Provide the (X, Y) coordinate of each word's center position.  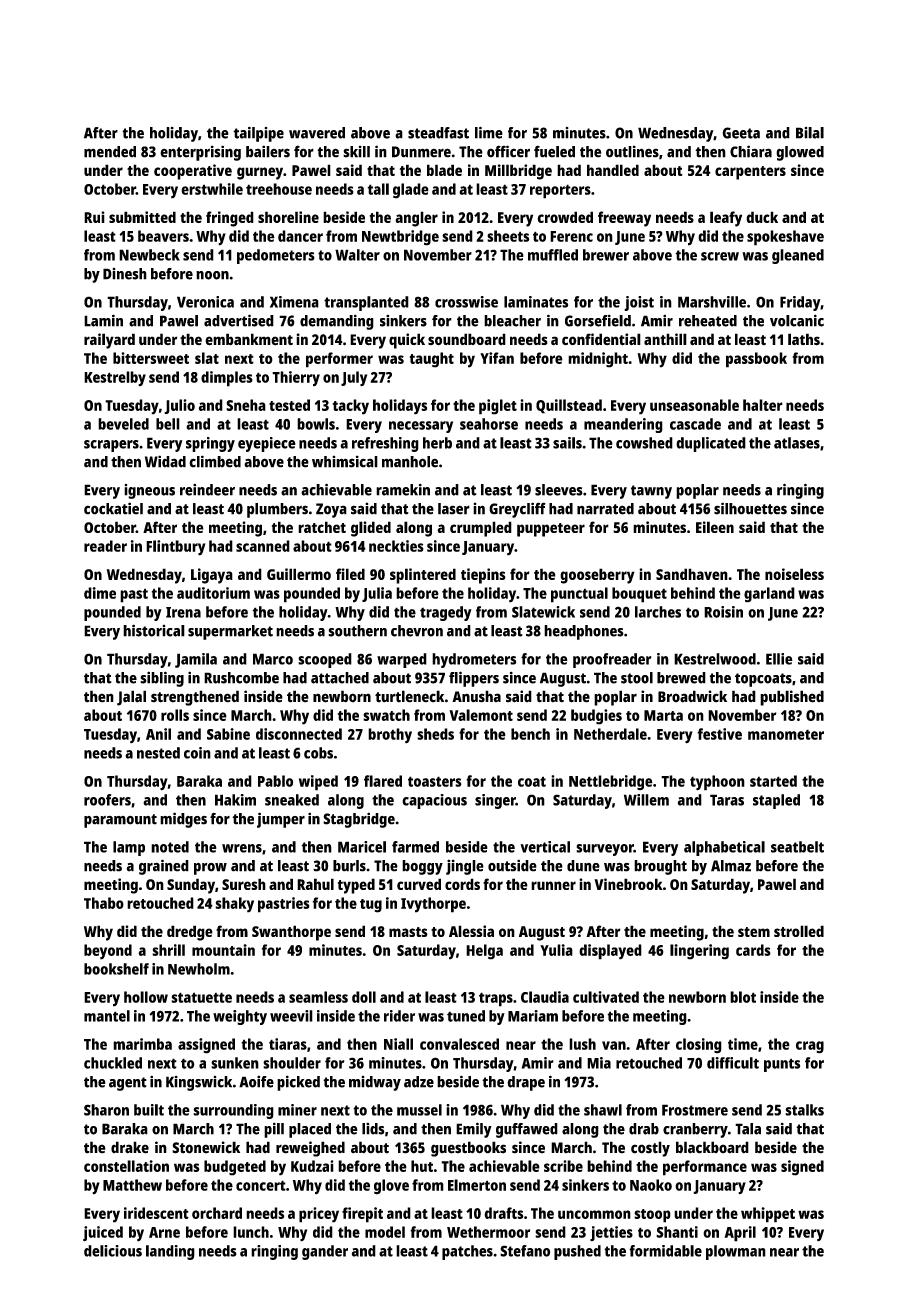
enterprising (200, 153)
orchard (217, 1213)
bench (530, 734)
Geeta (741, 133)
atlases (797, 443)
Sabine (228, 734)
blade (444, 170)
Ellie (779, 659)
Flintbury (176, 548)
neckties (396, 546)
